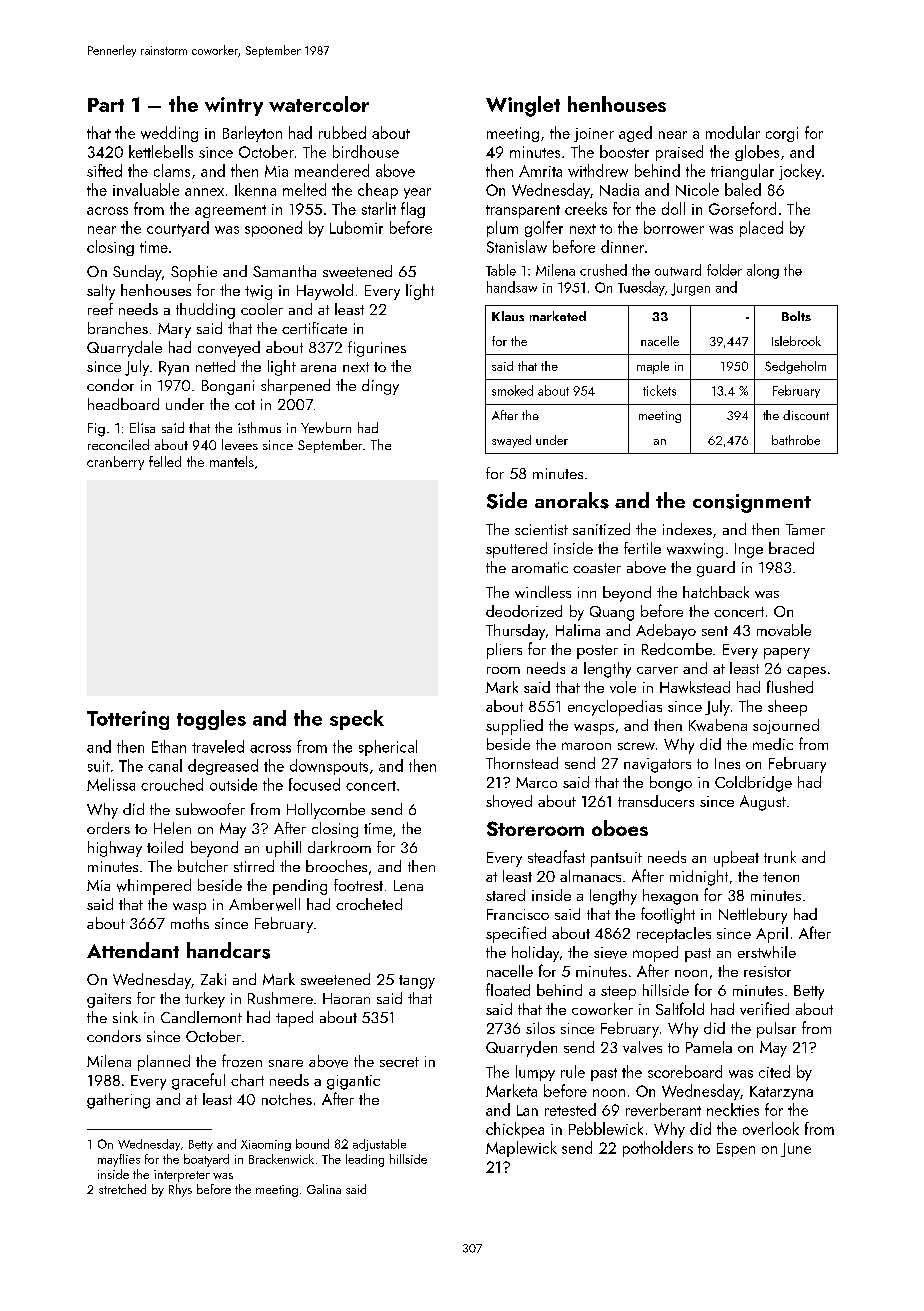 The width and height of the screenshot is (924, 1311). Describe the element at coordinates (232, 461) in the screenshot. I see `mantels` at that location.
